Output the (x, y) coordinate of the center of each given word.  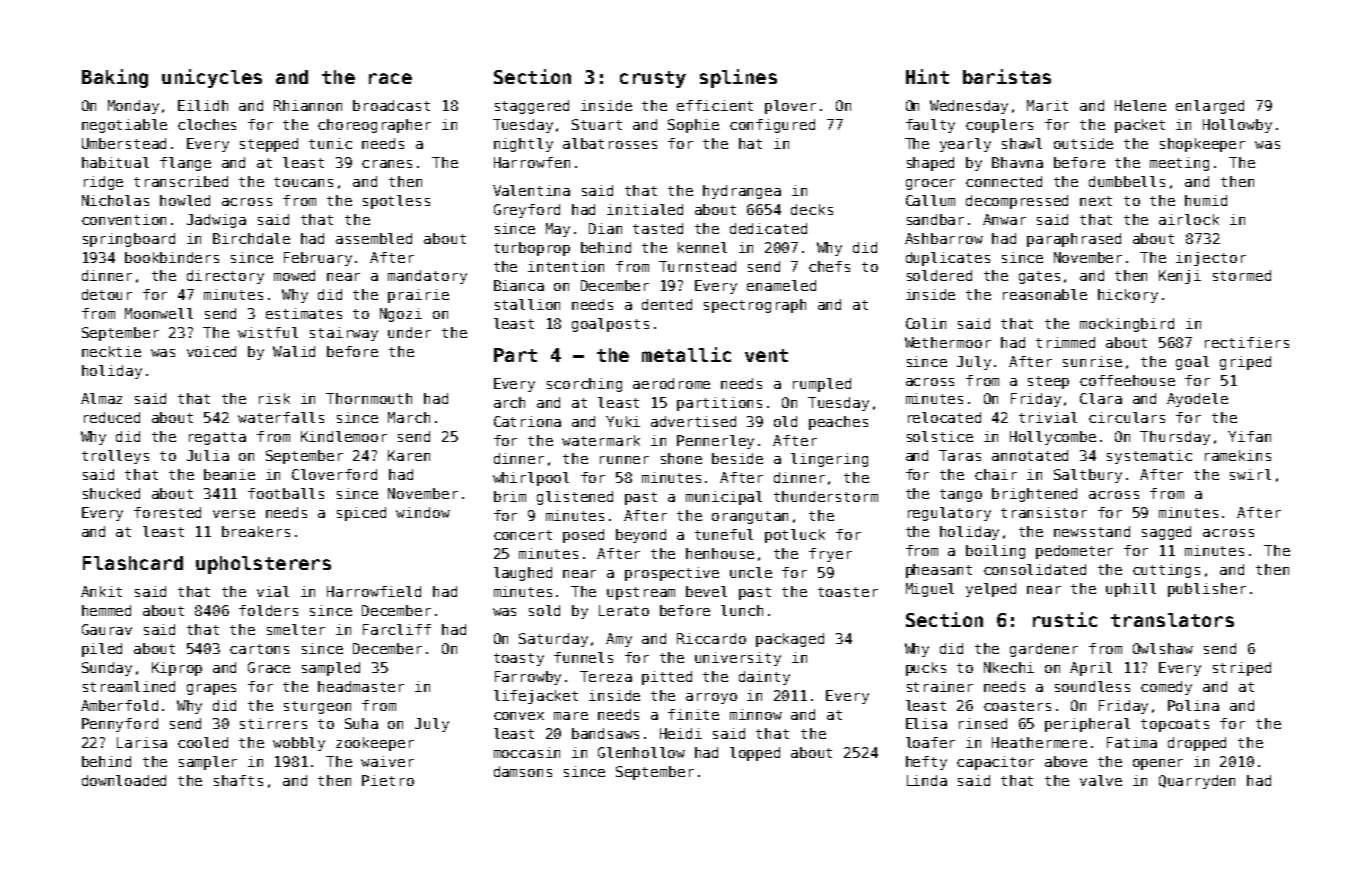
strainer (940, 686)
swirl (1250, 474)
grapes (211, 689)
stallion (527, 304)
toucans (303, 182)
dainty (764, 678)
